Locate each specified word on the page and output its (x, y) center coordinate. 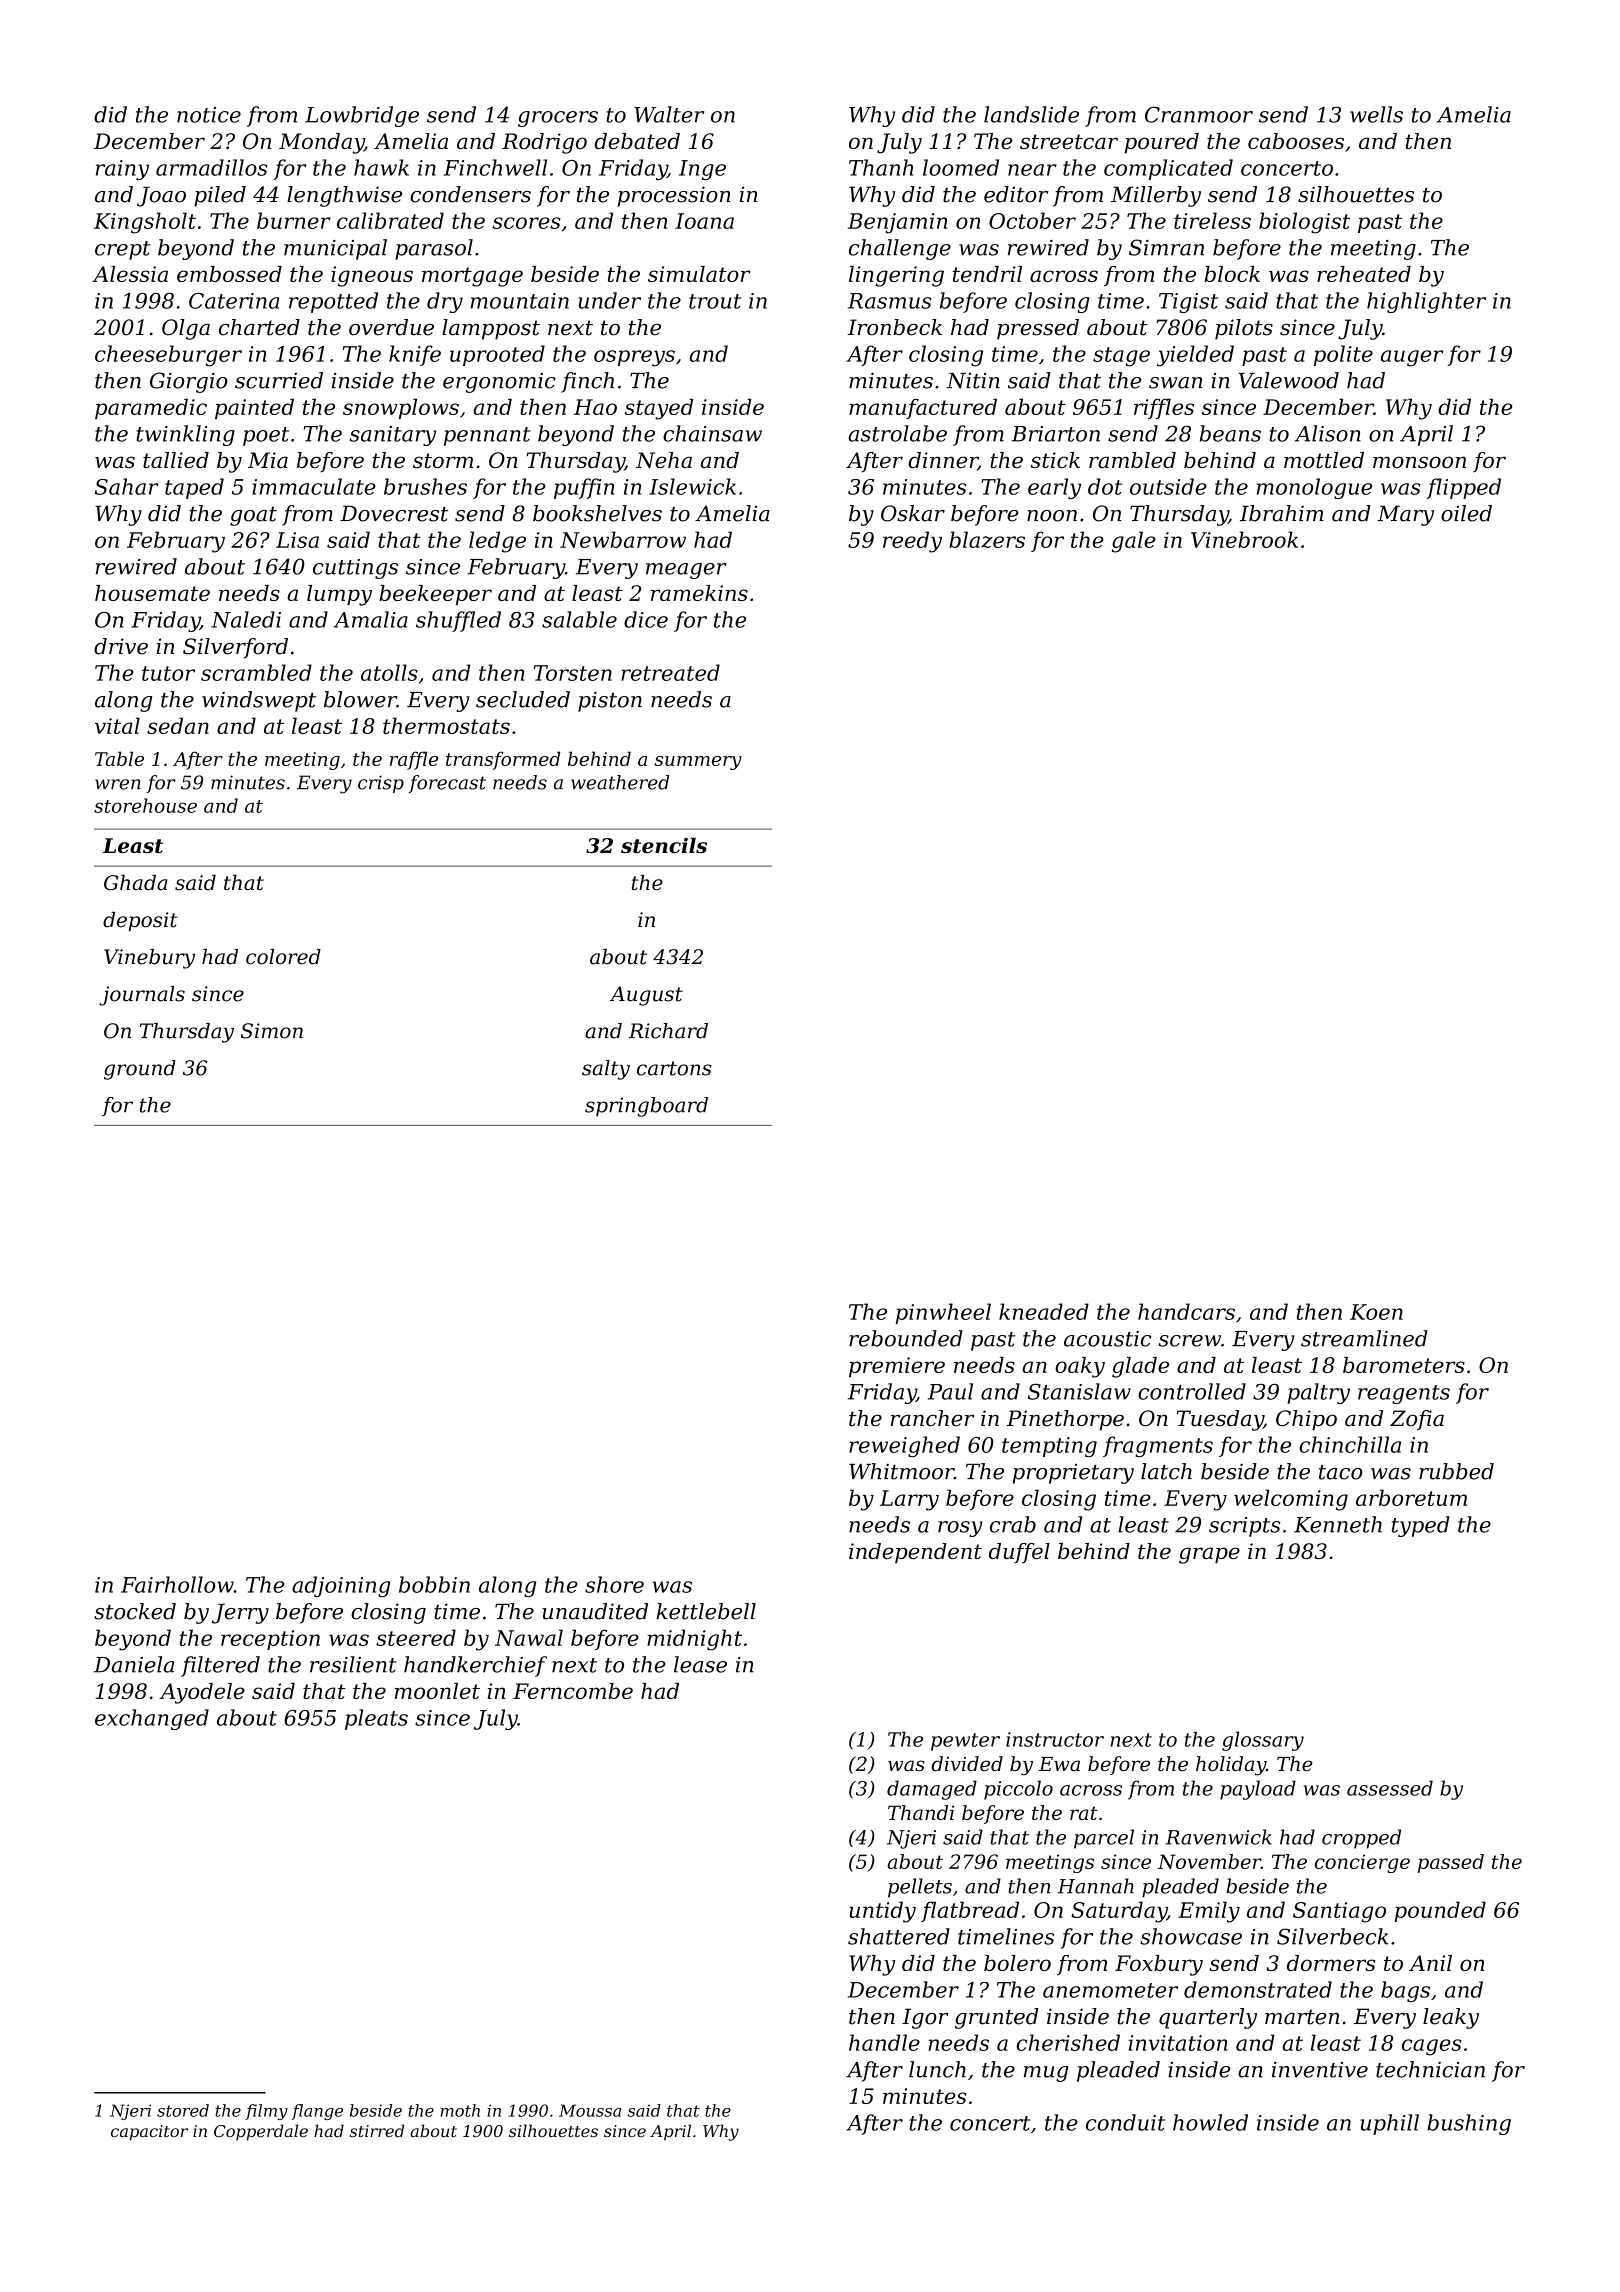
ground (140, 1070)
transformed (503, 760)
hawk (381, 167)
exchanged (152, 1719)
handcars (1186, 1311)
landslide (1031, 114)
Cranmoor (1199, 114)
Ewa (1059, 1764)
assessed (1390, 1788)
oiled (1466, 513)
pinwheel (943, 1313)
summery (698, 763)
